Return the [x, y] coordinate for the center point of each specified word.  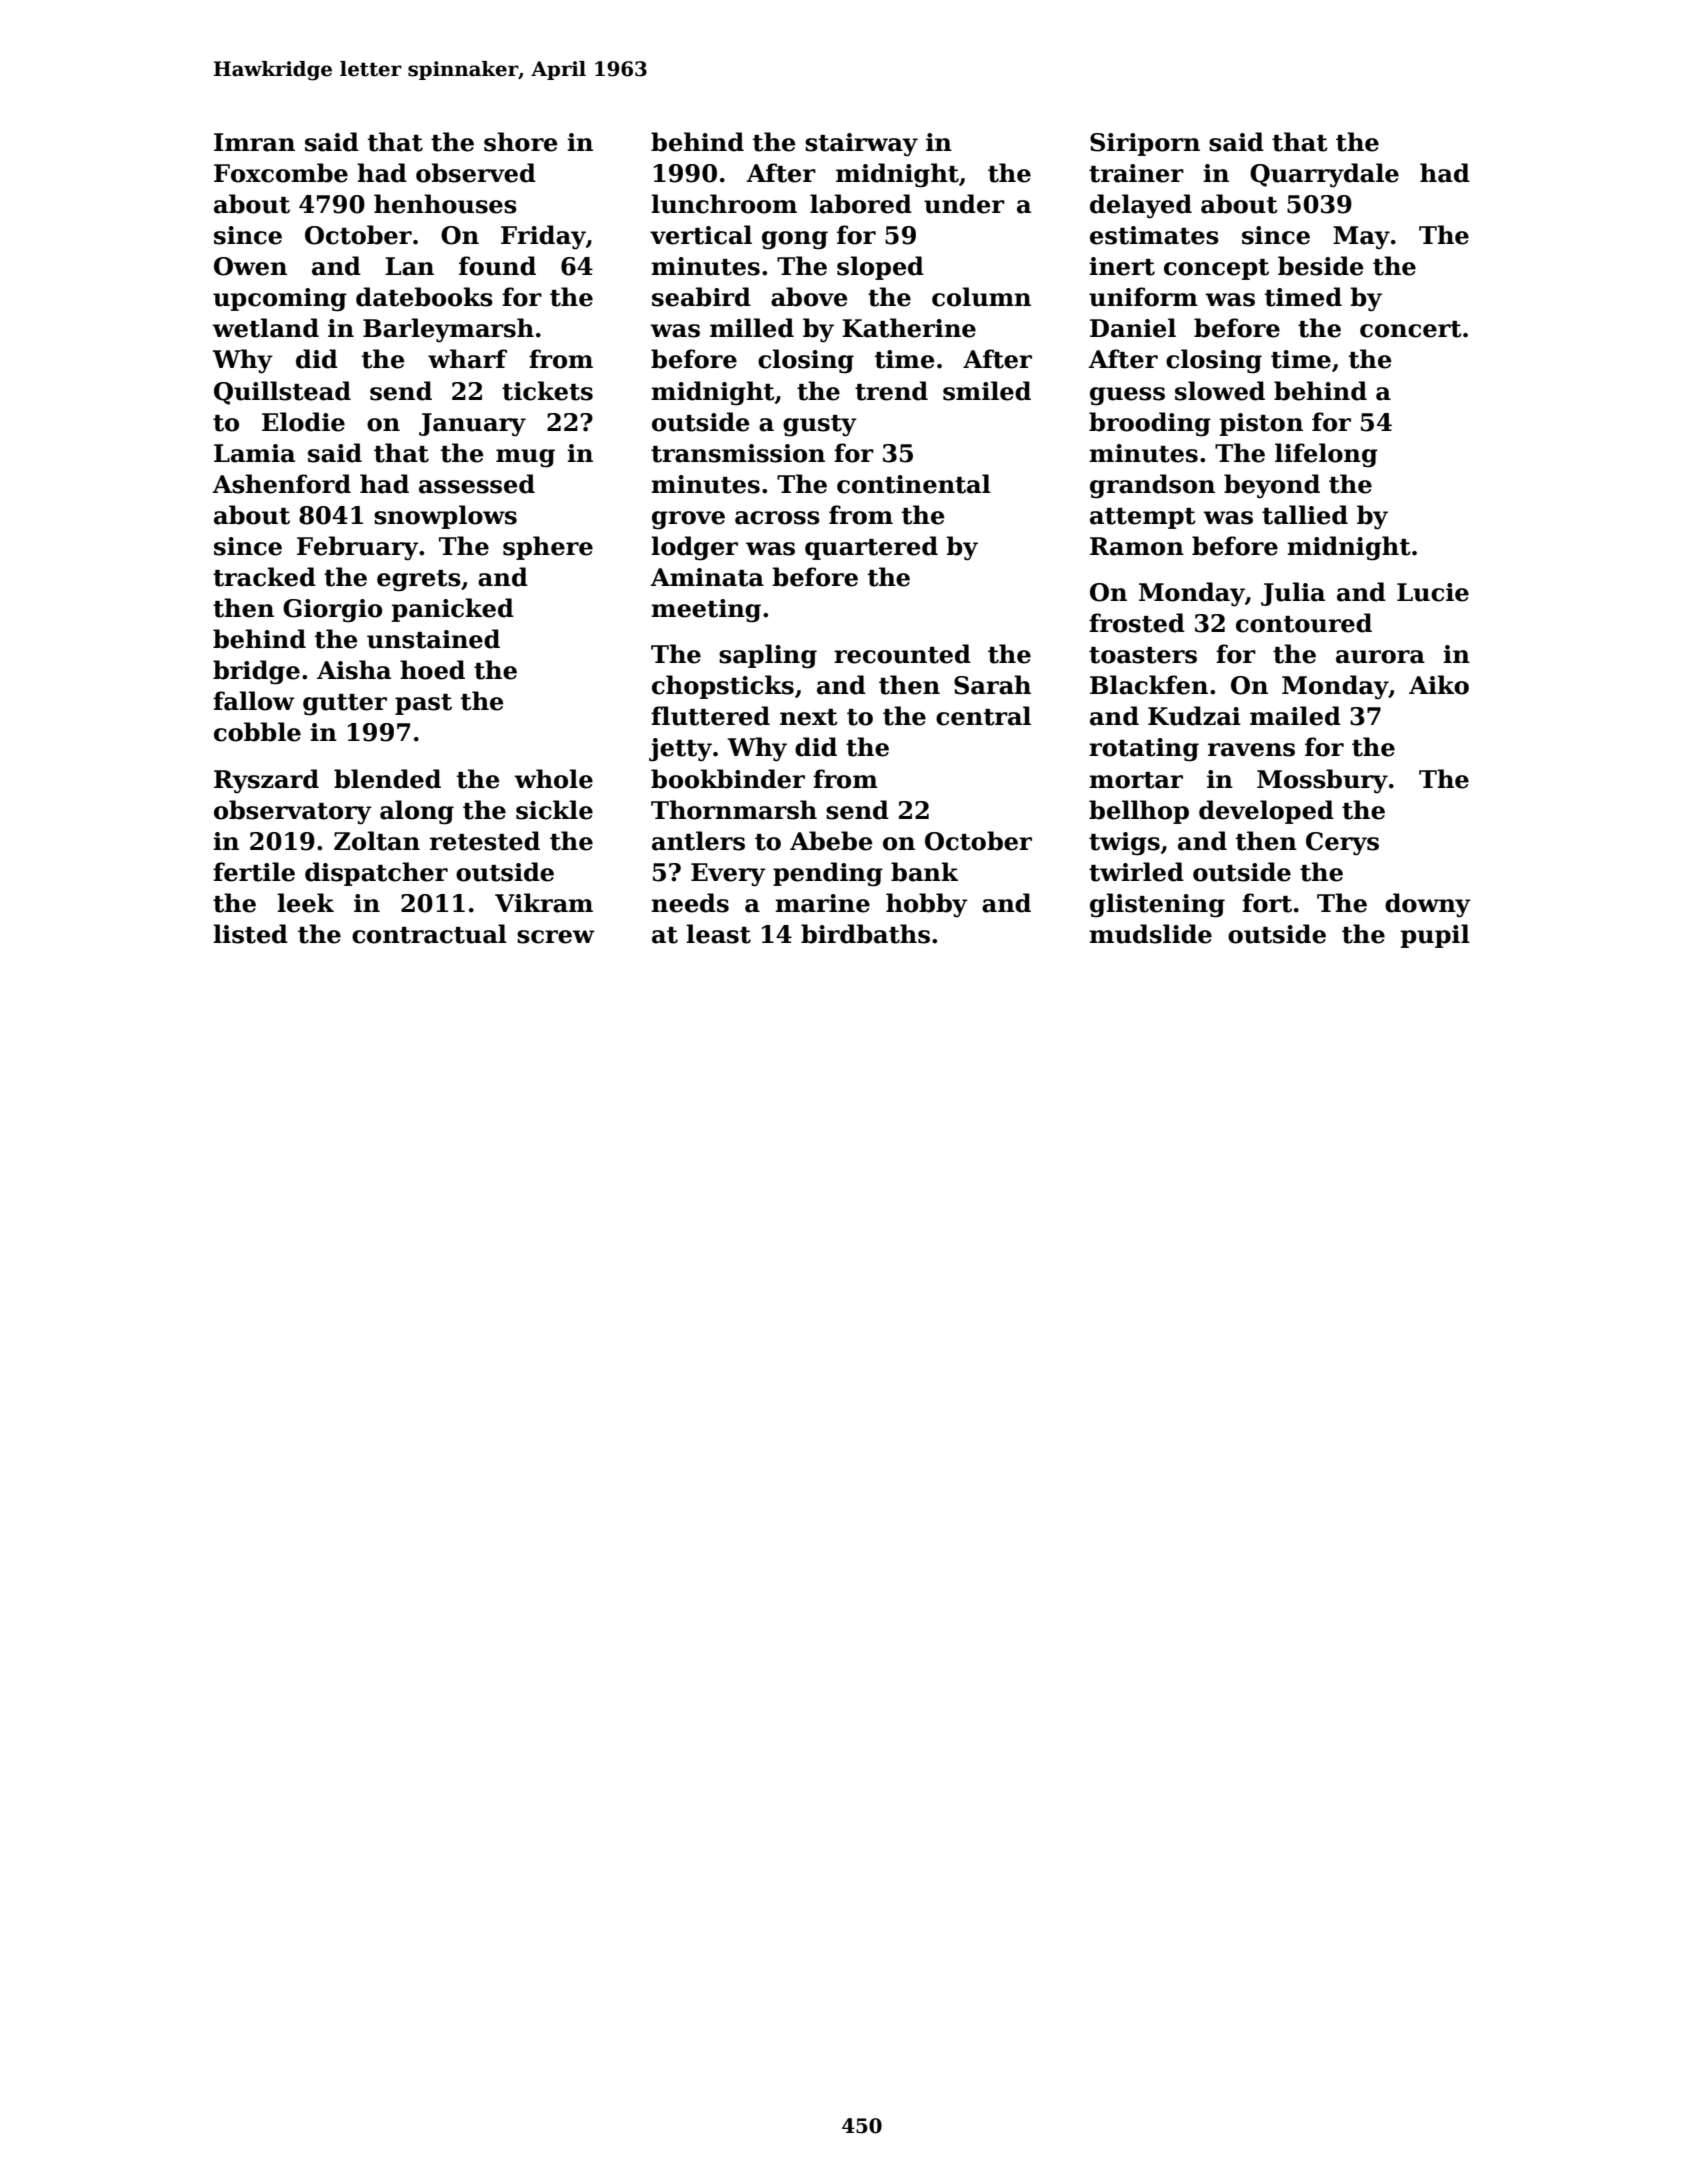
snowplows [445, 517]
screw [556, 937]
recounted [902, 654]
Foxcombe [281, 173]
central [983, 716]
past [423, 704]
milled [752, 328]
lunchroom [724, 204]
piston [1261, 424]
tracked [264, 577]
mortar [1136, 780]
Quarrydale [1324, 175]
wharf [467, 359]
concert [1411, 329]
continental [914, 484]
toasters [1143, 655]
